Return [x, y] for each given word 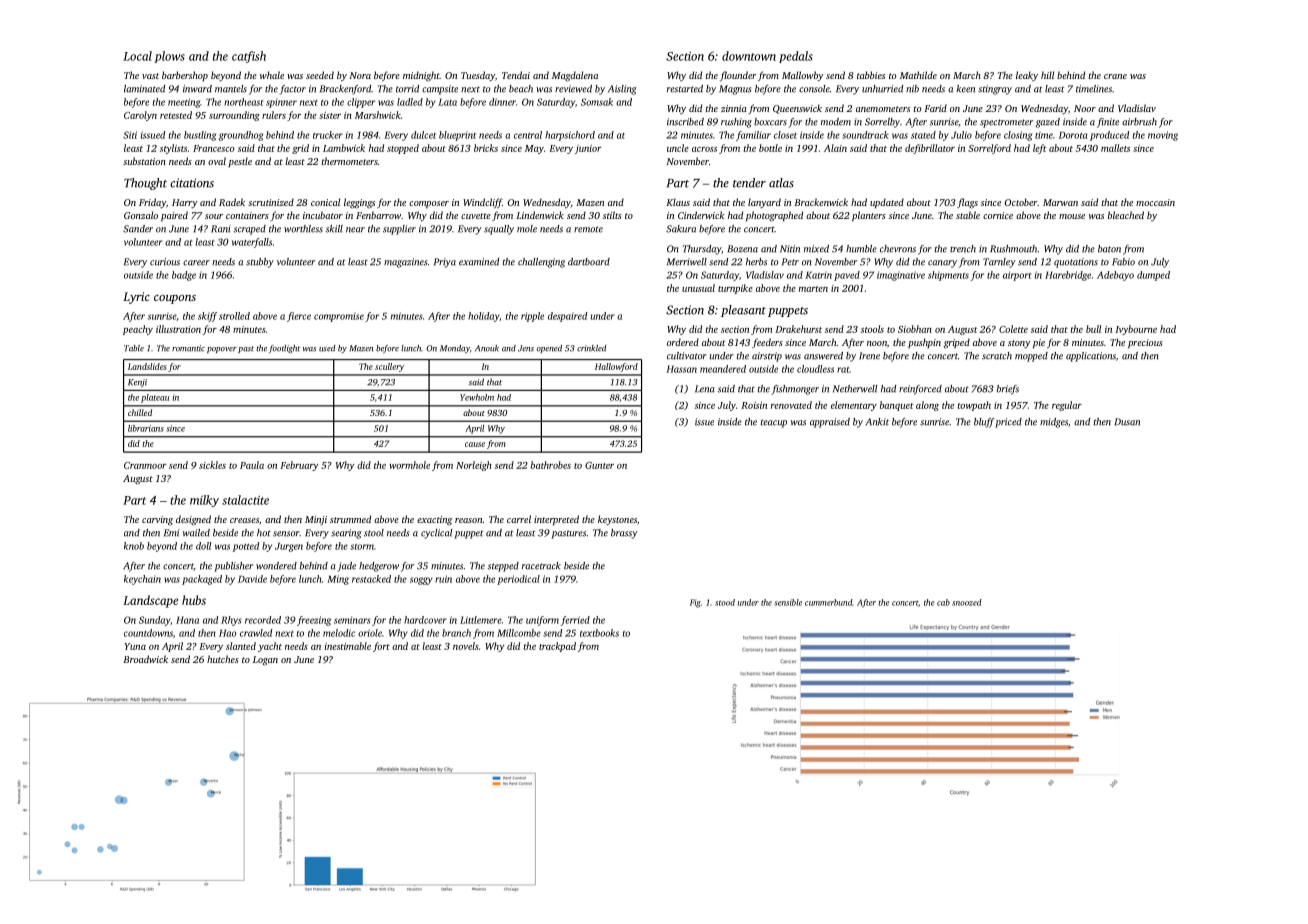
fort [381, 647]
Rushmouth [1013, 249]
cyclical [436, 534]
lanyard [764, 203]
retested [176, 115]
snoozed [967, 602]
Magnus [735, 90]
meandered [723, 369]
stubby [260, 263]
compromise [339, 317]
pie [1039, 343]
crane [1115, 76]
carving [157, 520]
